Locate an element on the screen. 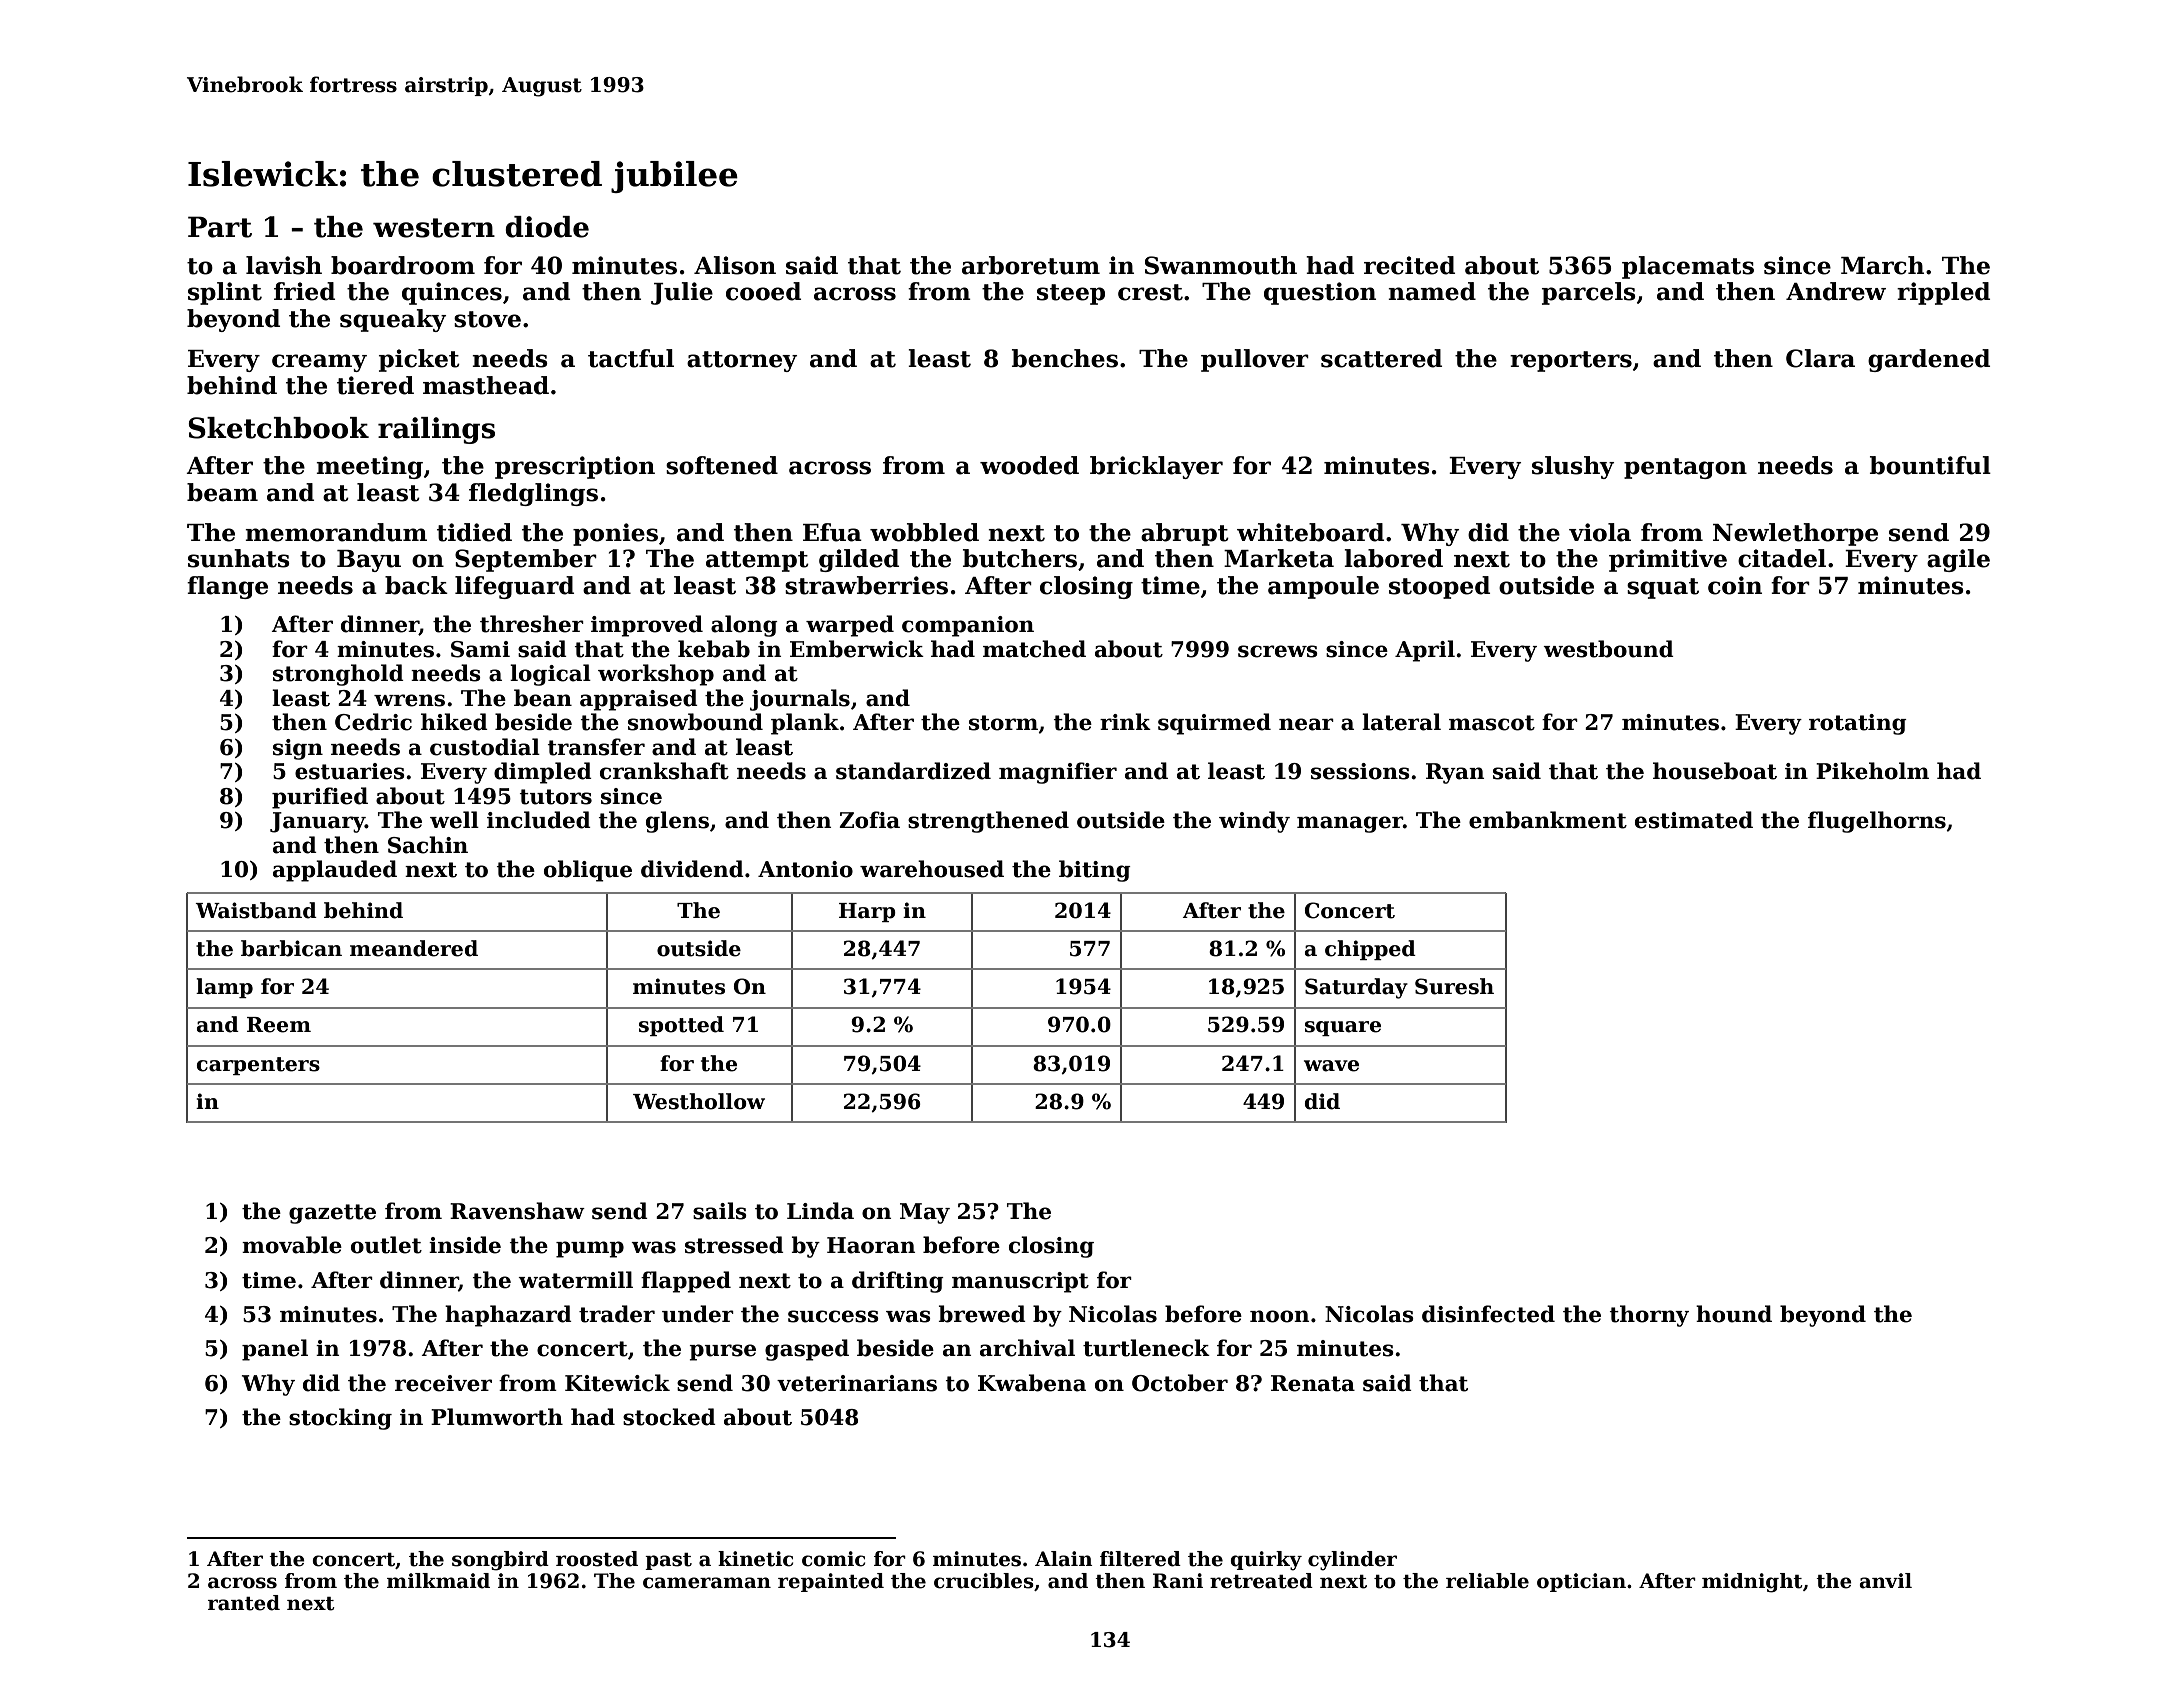 Image resolution: width=2178 pixels, height=1683 pixels. flugelhorns is located at coordinates (1877, 822).
